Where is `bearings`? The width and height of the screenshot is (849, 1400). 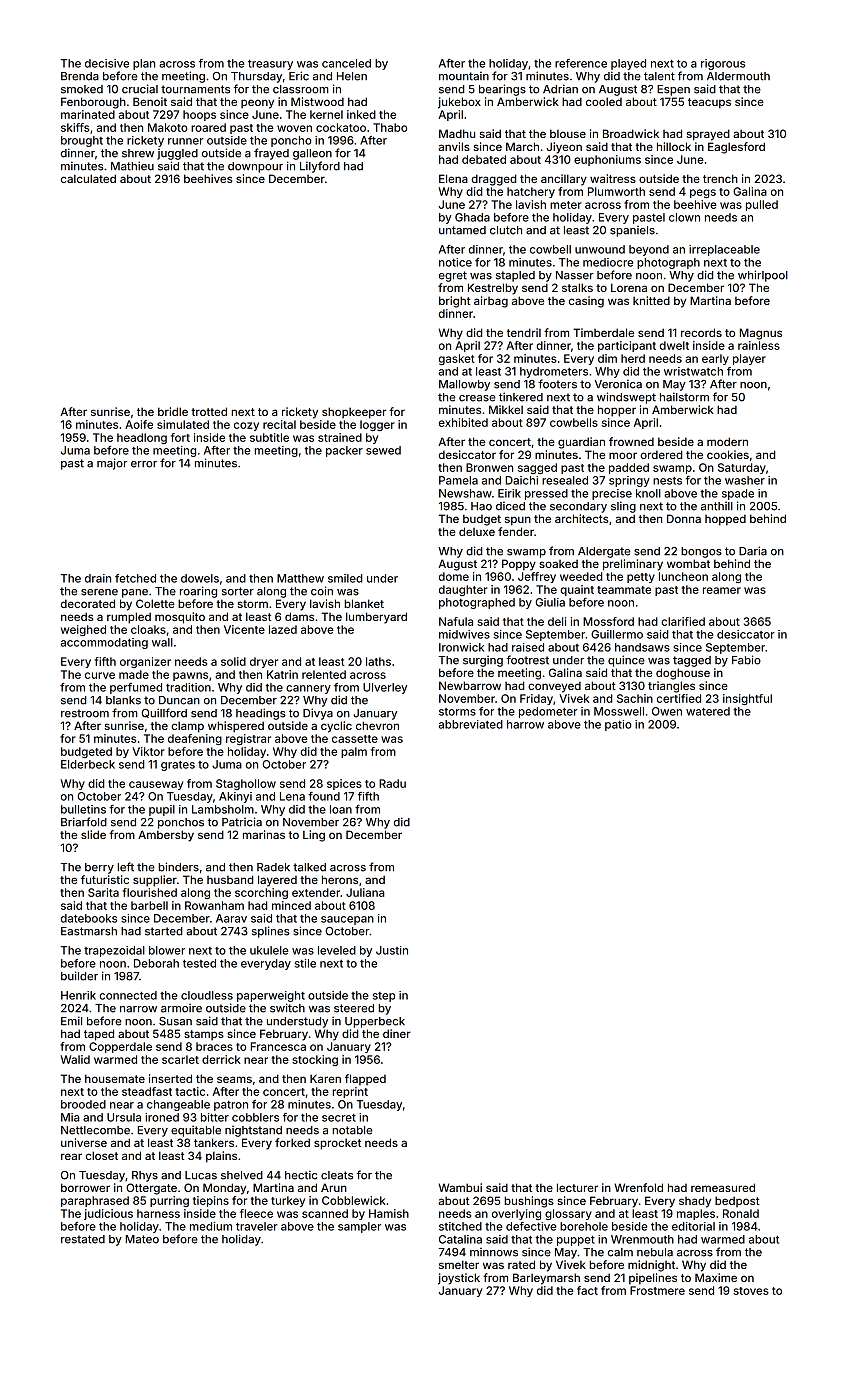 bearings is located at coordinates (502, 90).
